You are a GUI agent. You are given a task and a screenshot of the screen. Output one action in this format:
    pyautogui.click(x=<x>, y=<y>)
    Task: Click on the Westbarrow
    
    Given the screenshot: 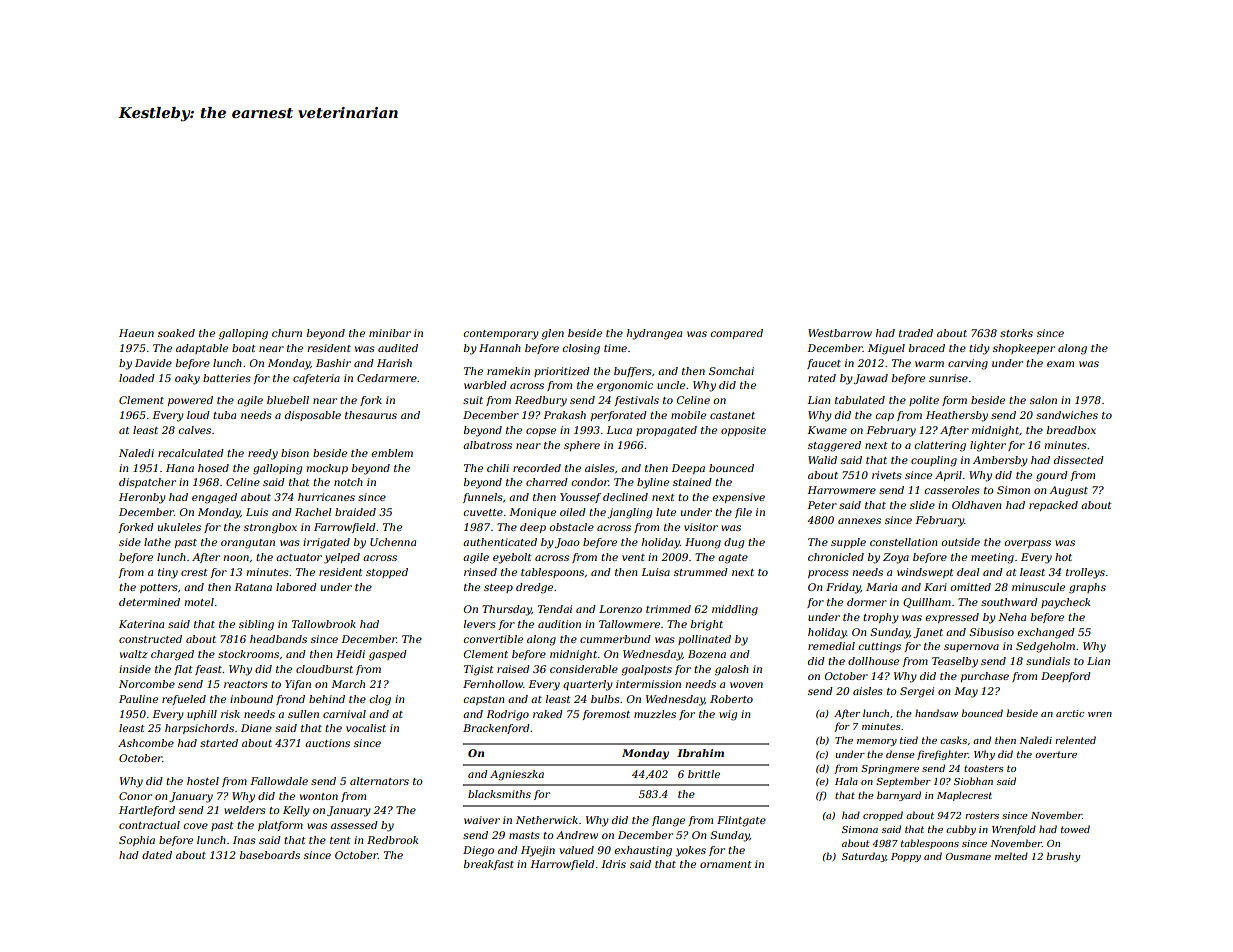 What is the action you would take?
    pyautogui.click(x=840, y=333)
